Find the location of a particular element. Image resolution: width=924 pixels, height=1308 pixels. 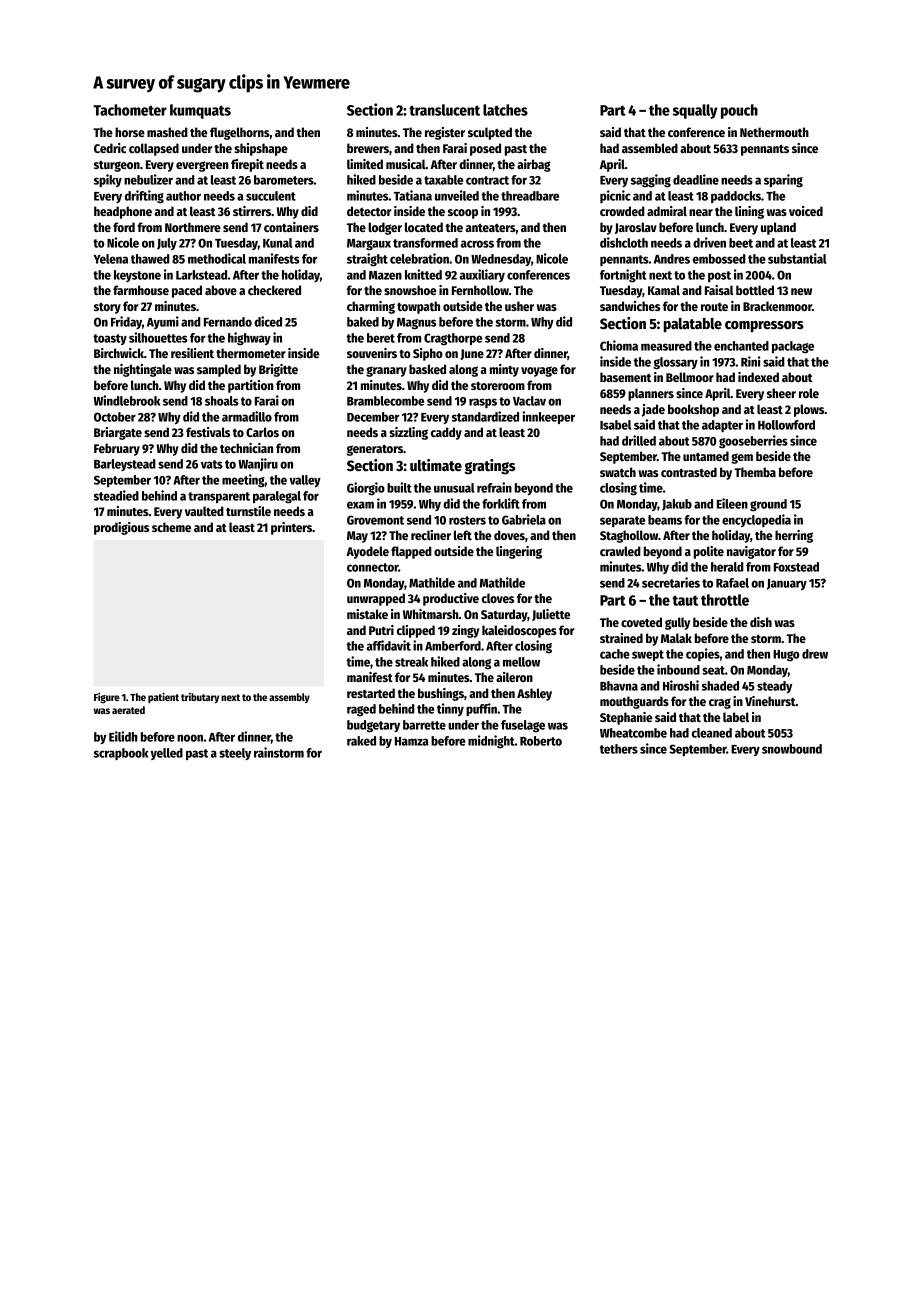

noon is located at coordinates (190, 738).
